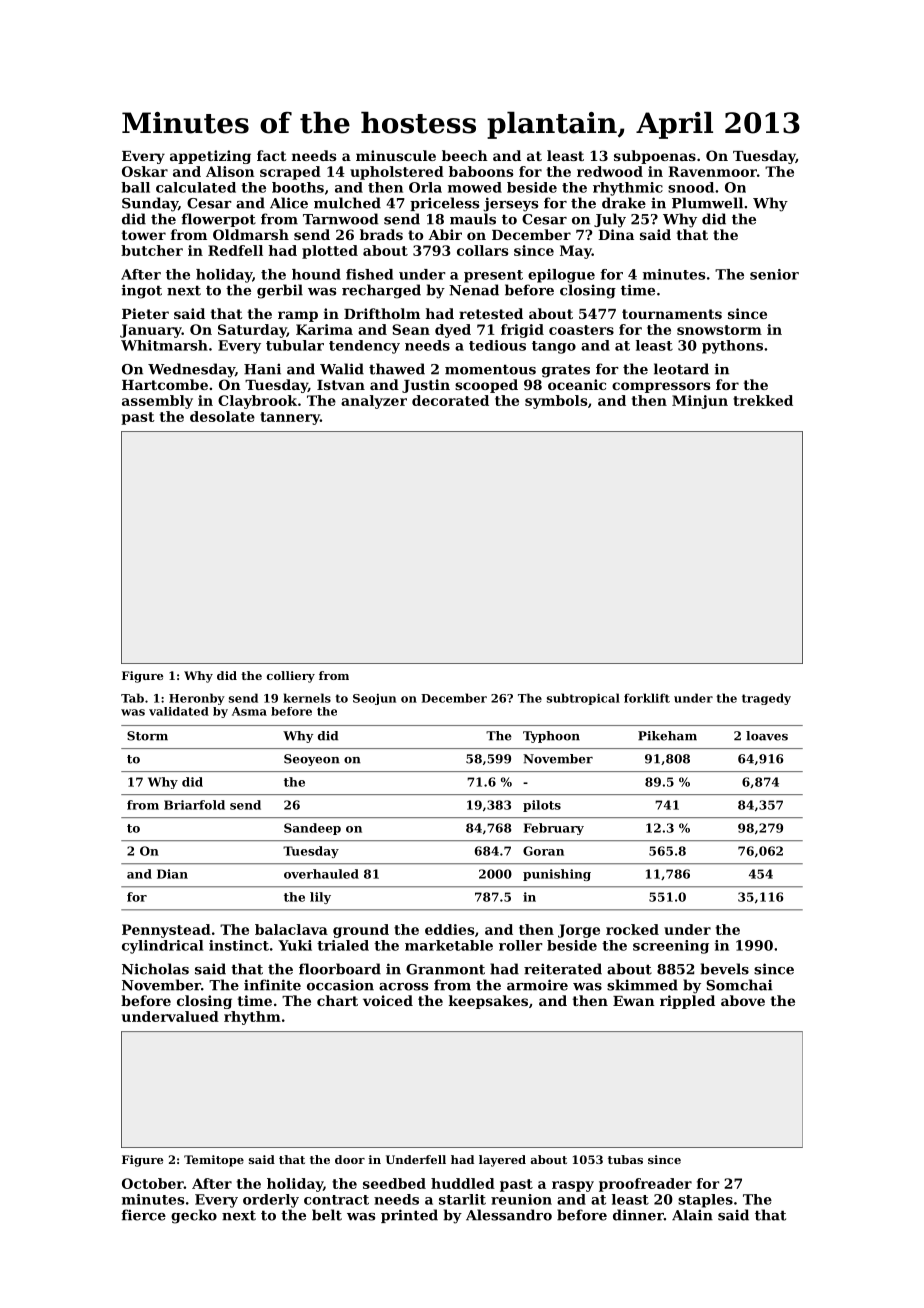 This screenshot has width=924, height=1308. Describe the element at coordinates (403, 987) in the screenshot. I see `across` at that location.
